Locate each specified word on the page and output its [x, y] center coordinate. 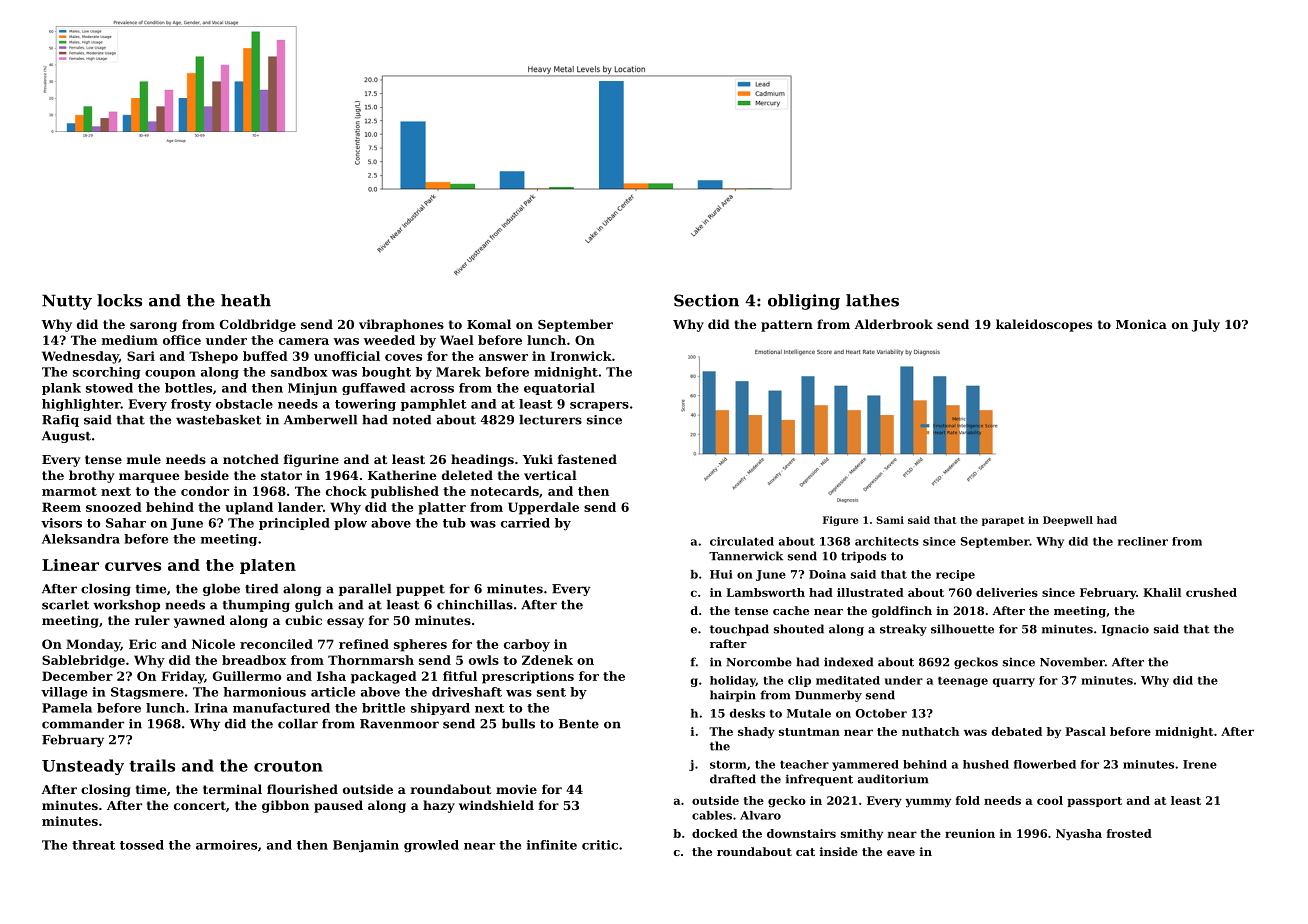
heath [246, 300]
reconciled [276, 644]
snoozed [114, 507]
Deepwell [1068, 521]
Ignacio [1125, 630]
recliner [1143, 541]
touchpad [739, 630]
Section [706, 300]
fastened [587, 459]
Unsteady [83, 767]
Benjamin [366, 846]
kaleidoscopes [1044, 325]
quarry [1014, 682]
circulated [742, 541]
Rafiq [60, 421]
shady [756, 733]
